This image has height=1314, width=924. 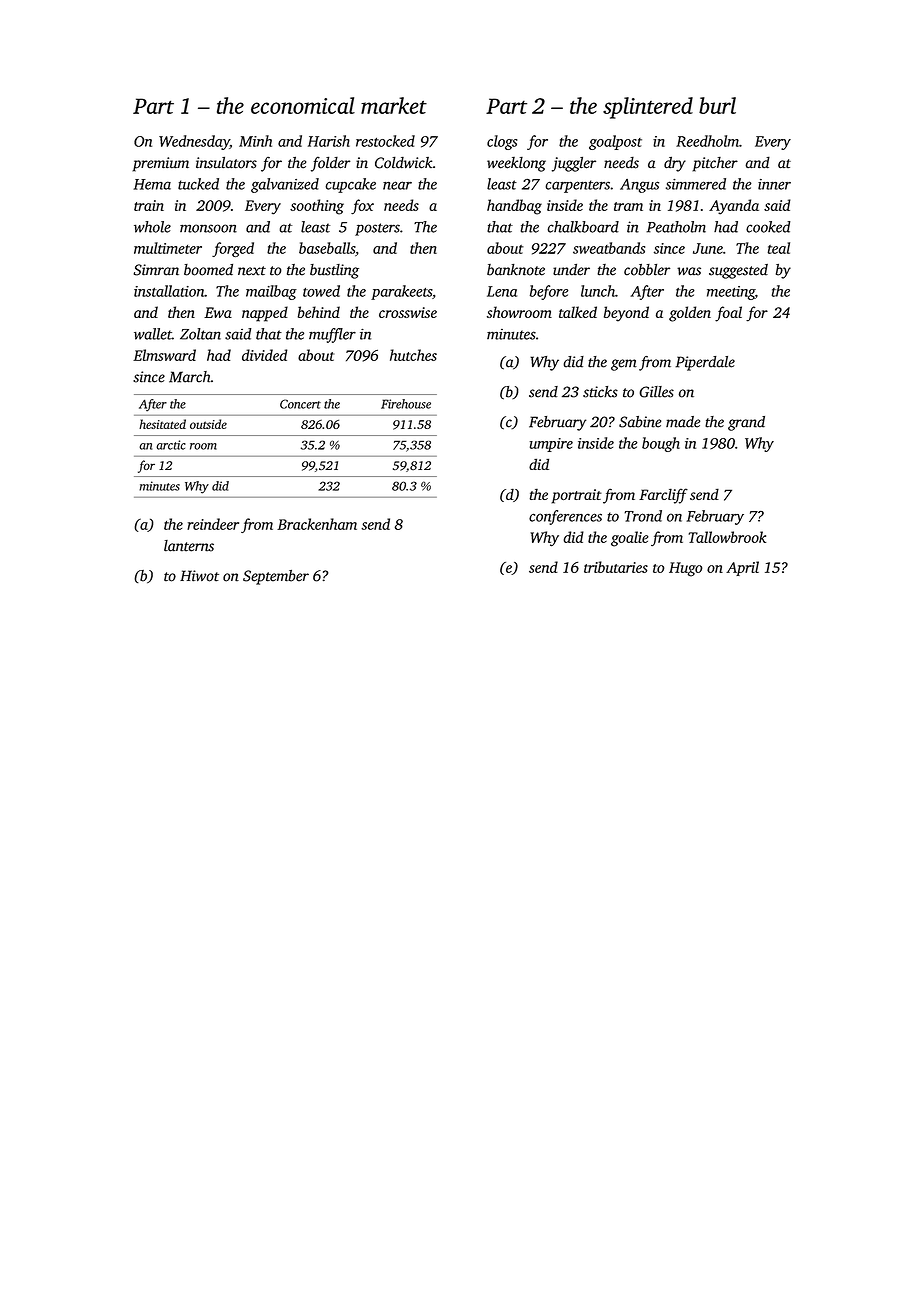 I want to click on burl, so click(x=717, y=105).
